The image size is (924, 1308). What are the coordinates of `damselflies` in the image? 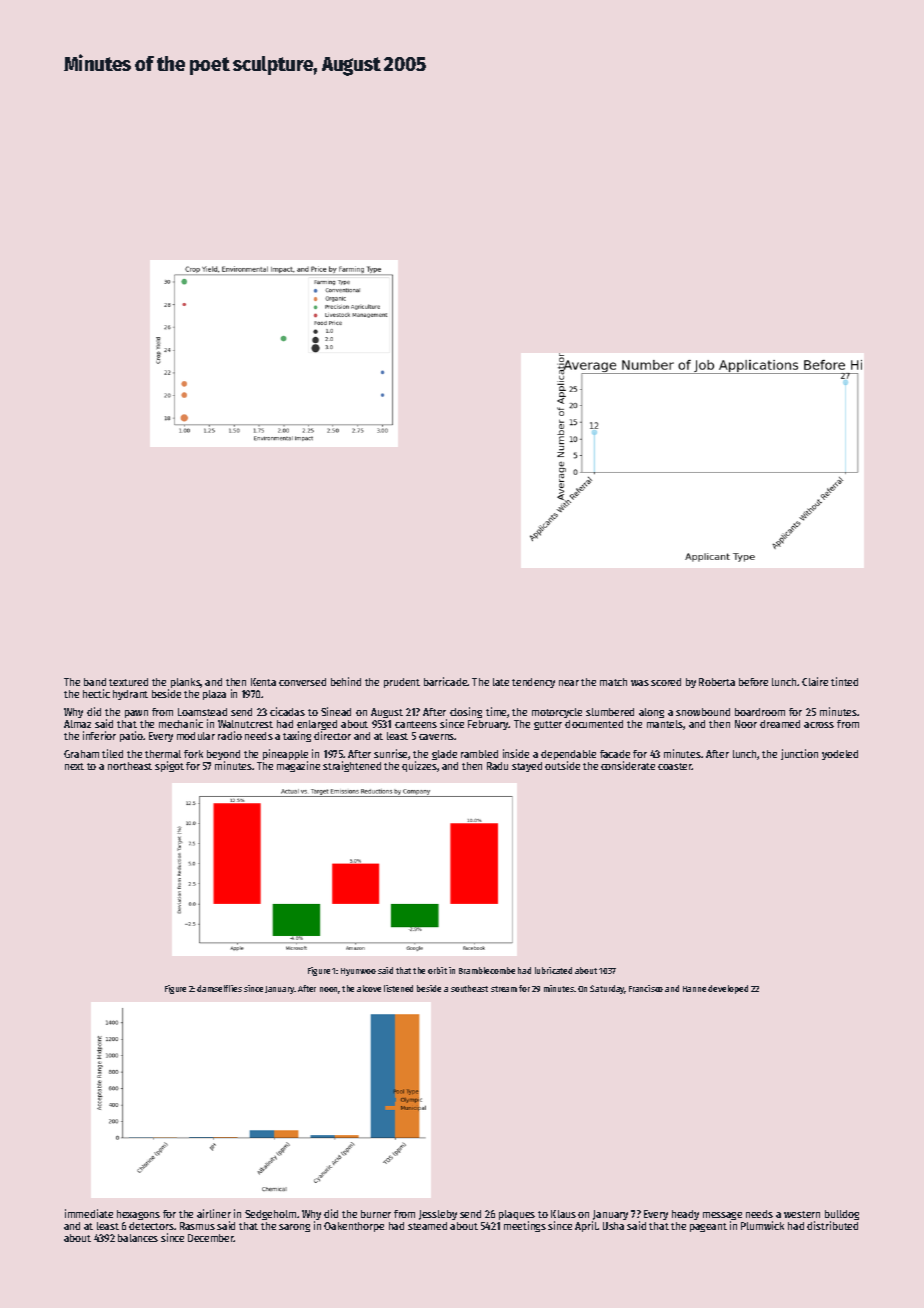 It's located at (219, 988).
